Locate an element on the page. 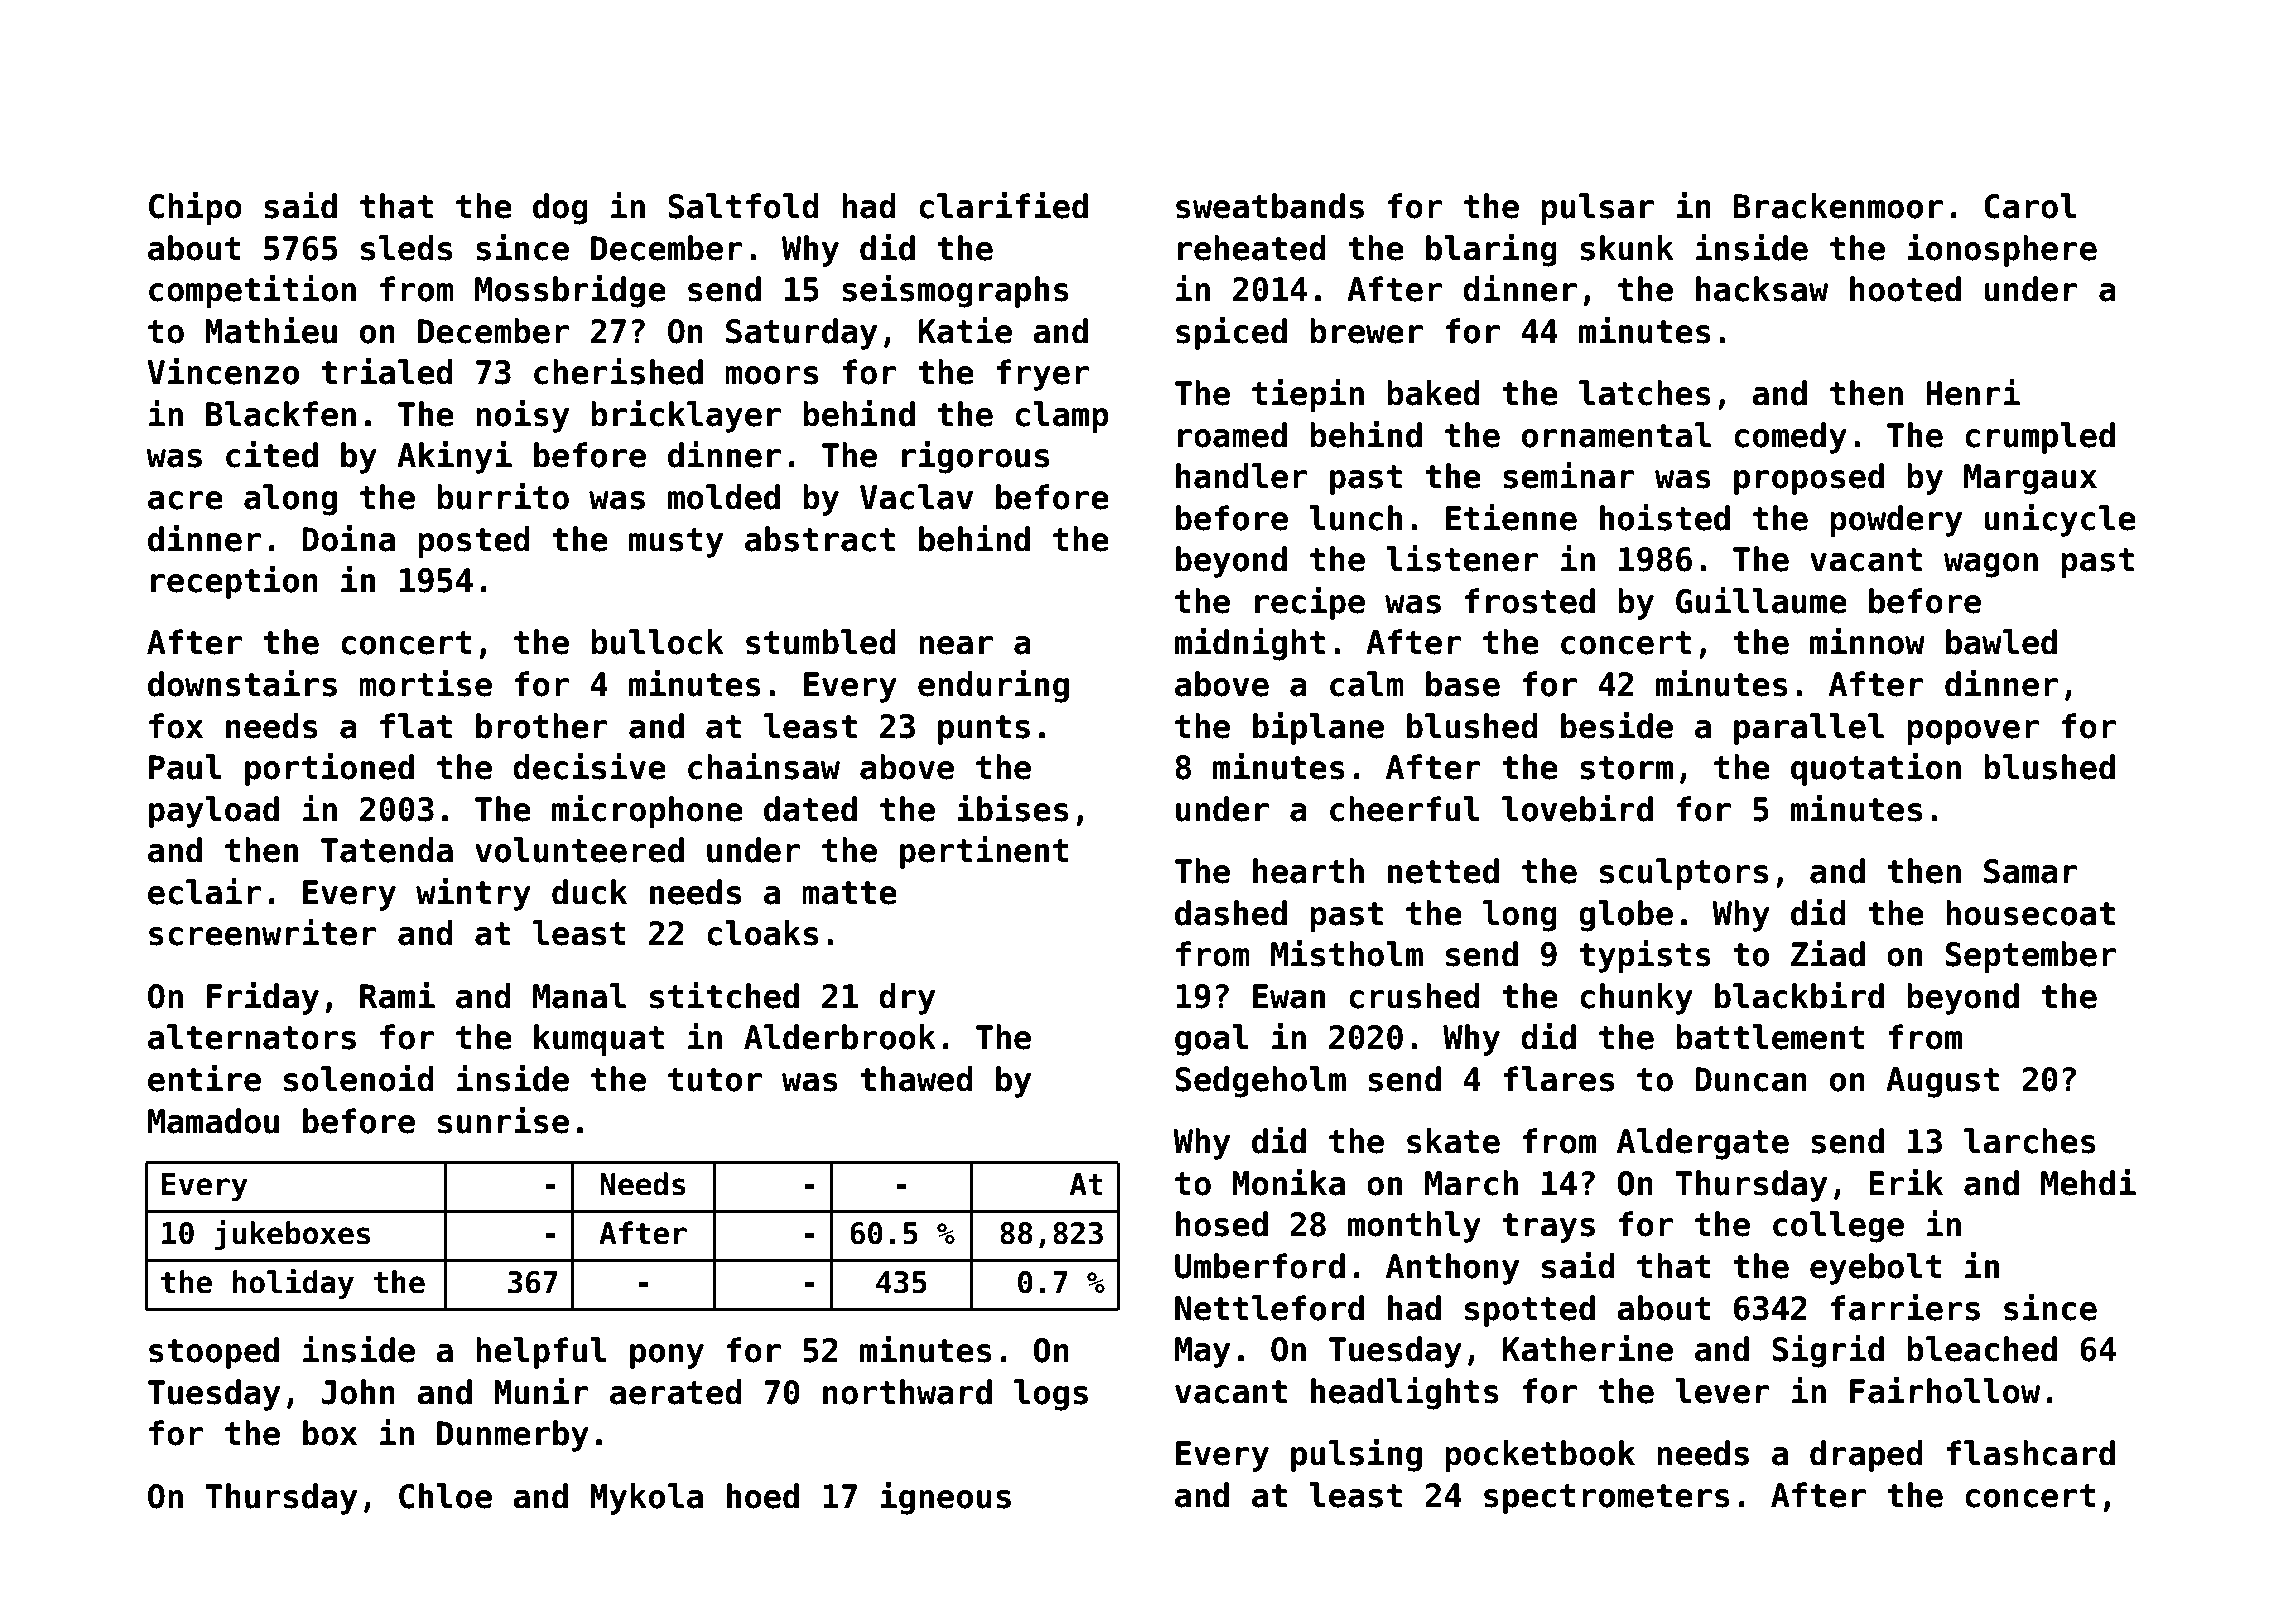 The height and width of the image is (1620, 2292). igneous is located at coordinates (945, 1498).
